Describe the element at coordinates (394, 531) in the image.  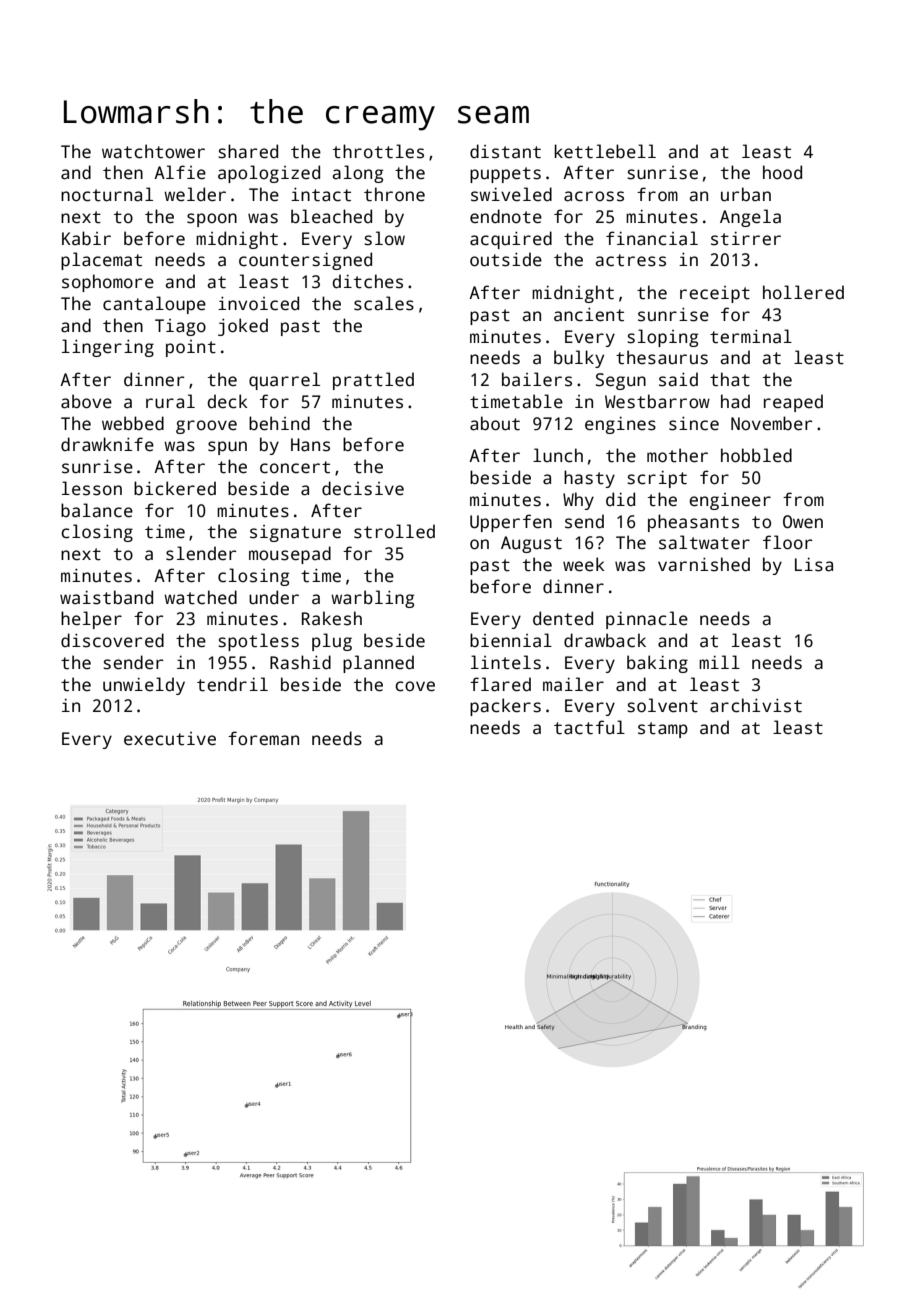
I see `strolled` at that location.
